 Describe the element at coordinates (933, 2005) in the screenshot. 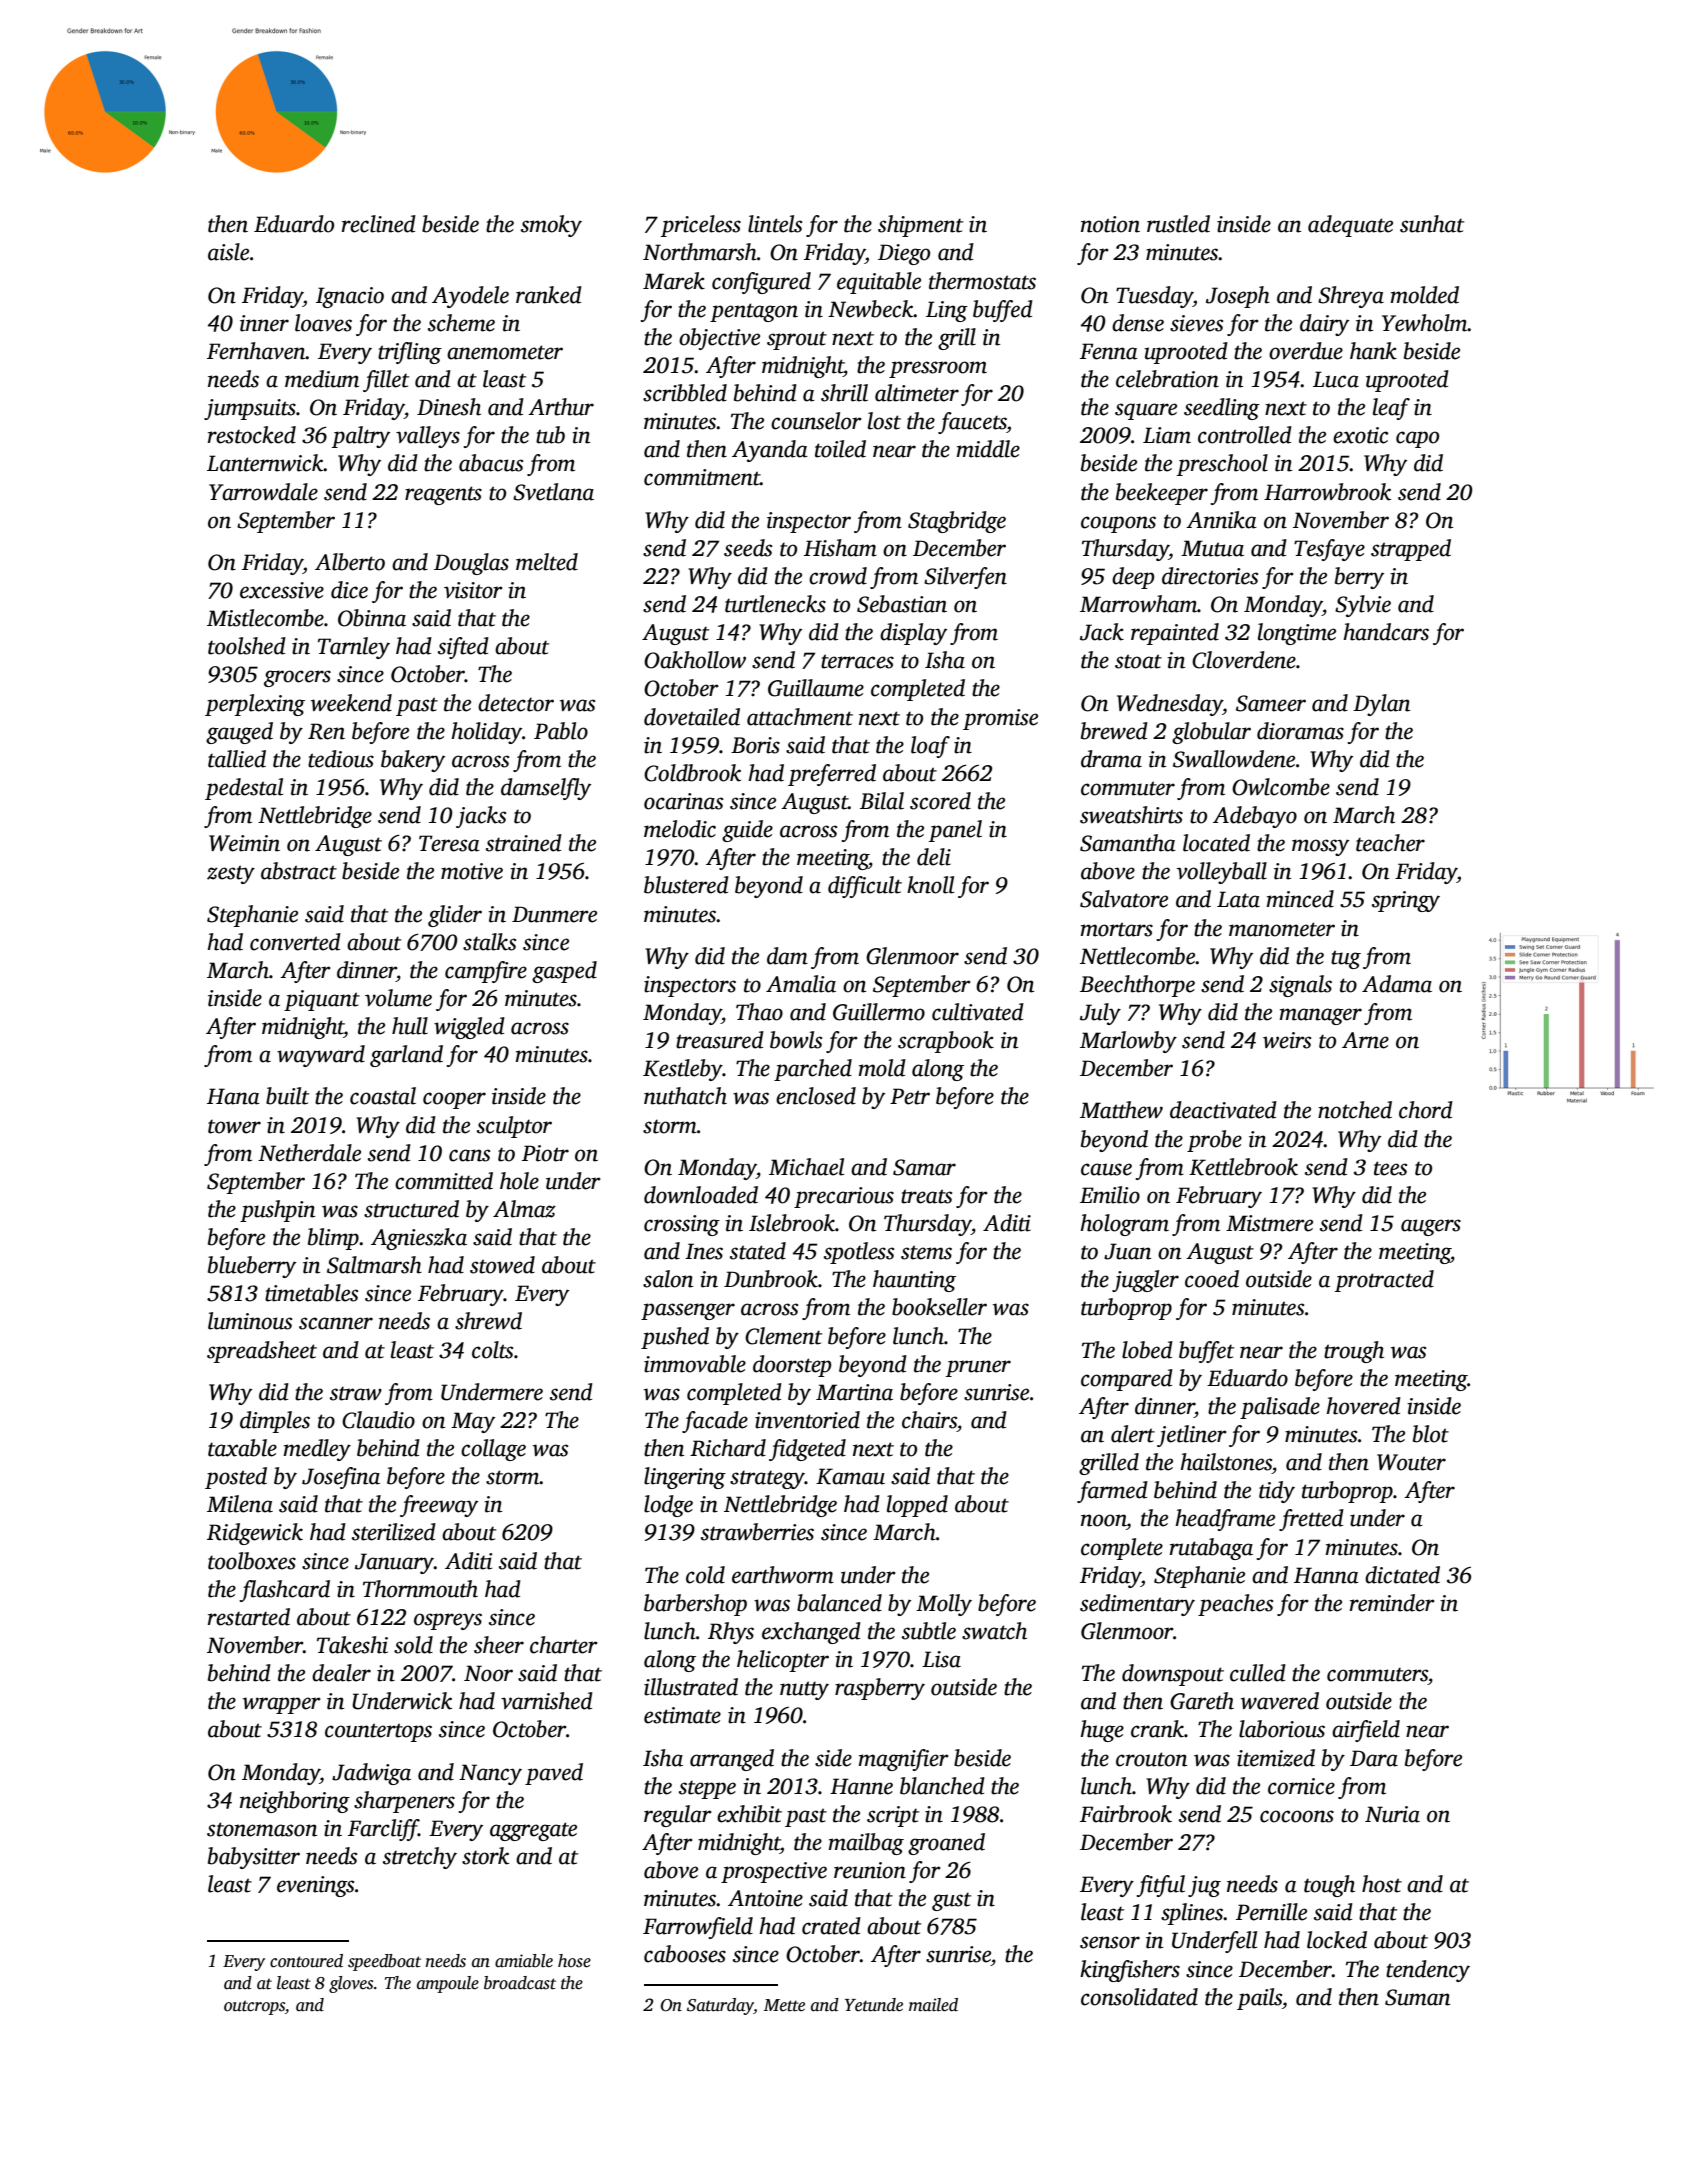

I see `mailed` at that location.
